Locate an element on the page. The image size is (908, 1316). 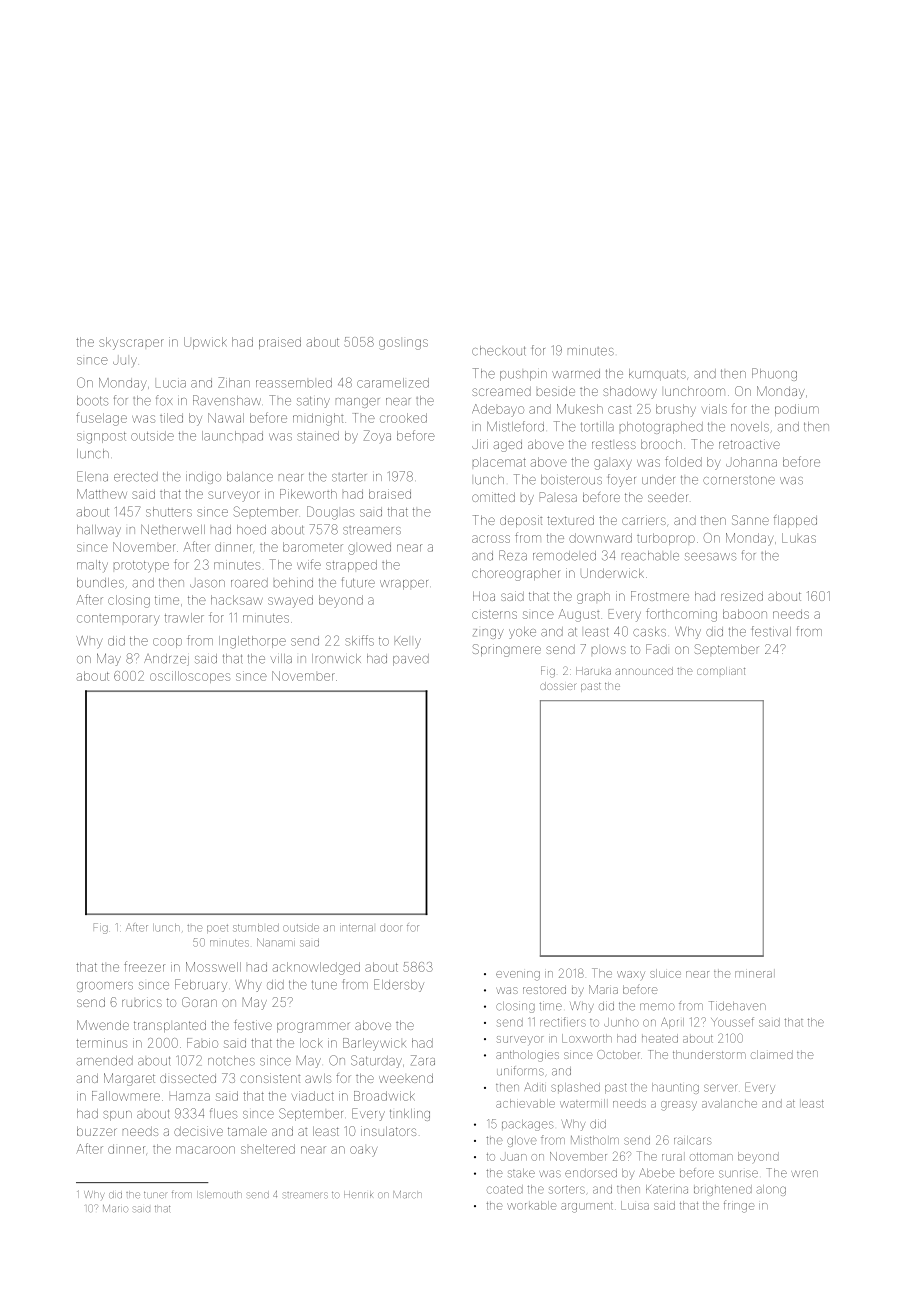
Mario is located at coordinates (115, 1208).
